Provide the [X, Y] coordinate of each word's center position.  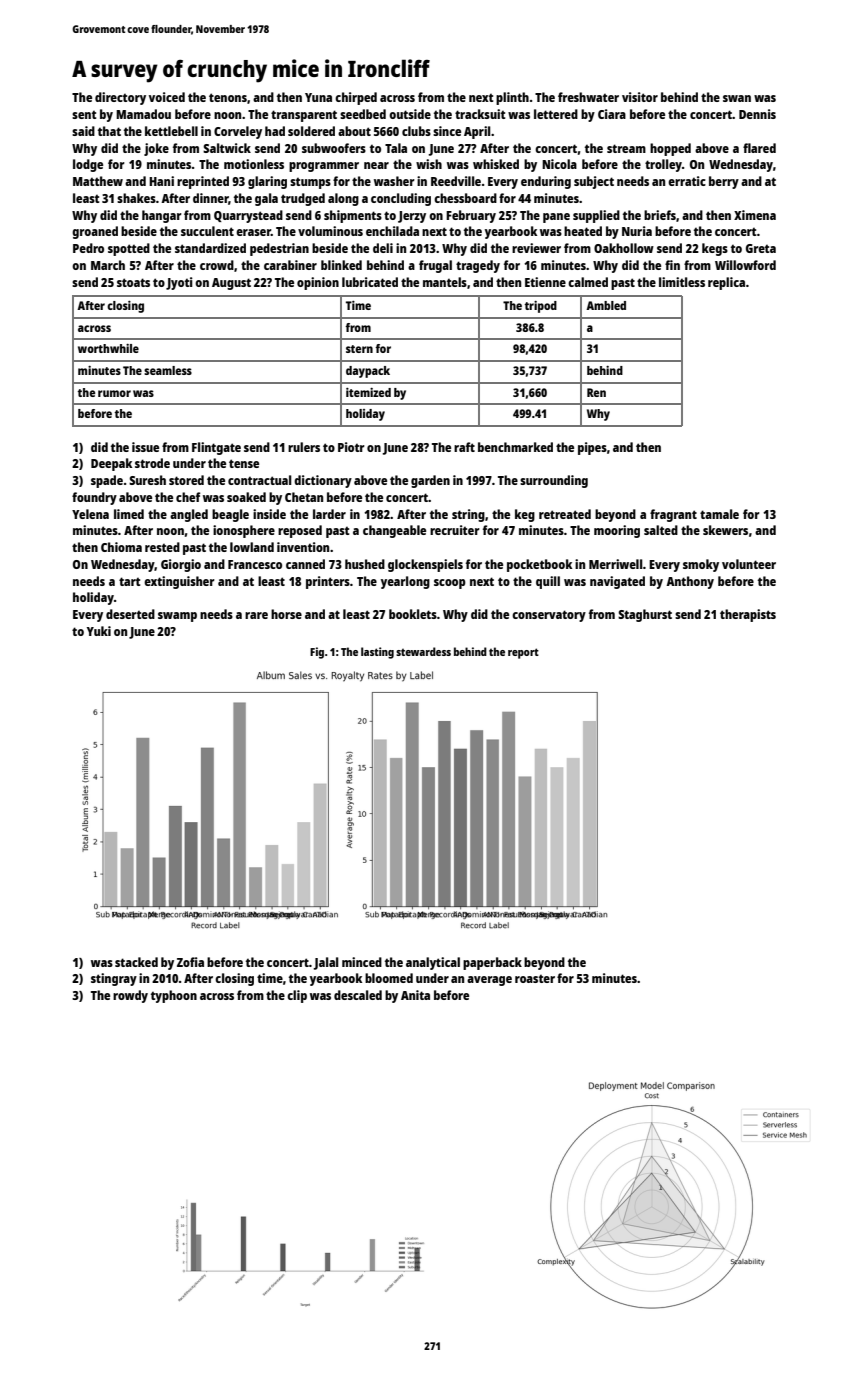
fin [672, 265]
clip [297, 996]
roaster [535, 979]
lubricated [370, 282]
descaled [358, 995]
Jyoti [179, 283]
